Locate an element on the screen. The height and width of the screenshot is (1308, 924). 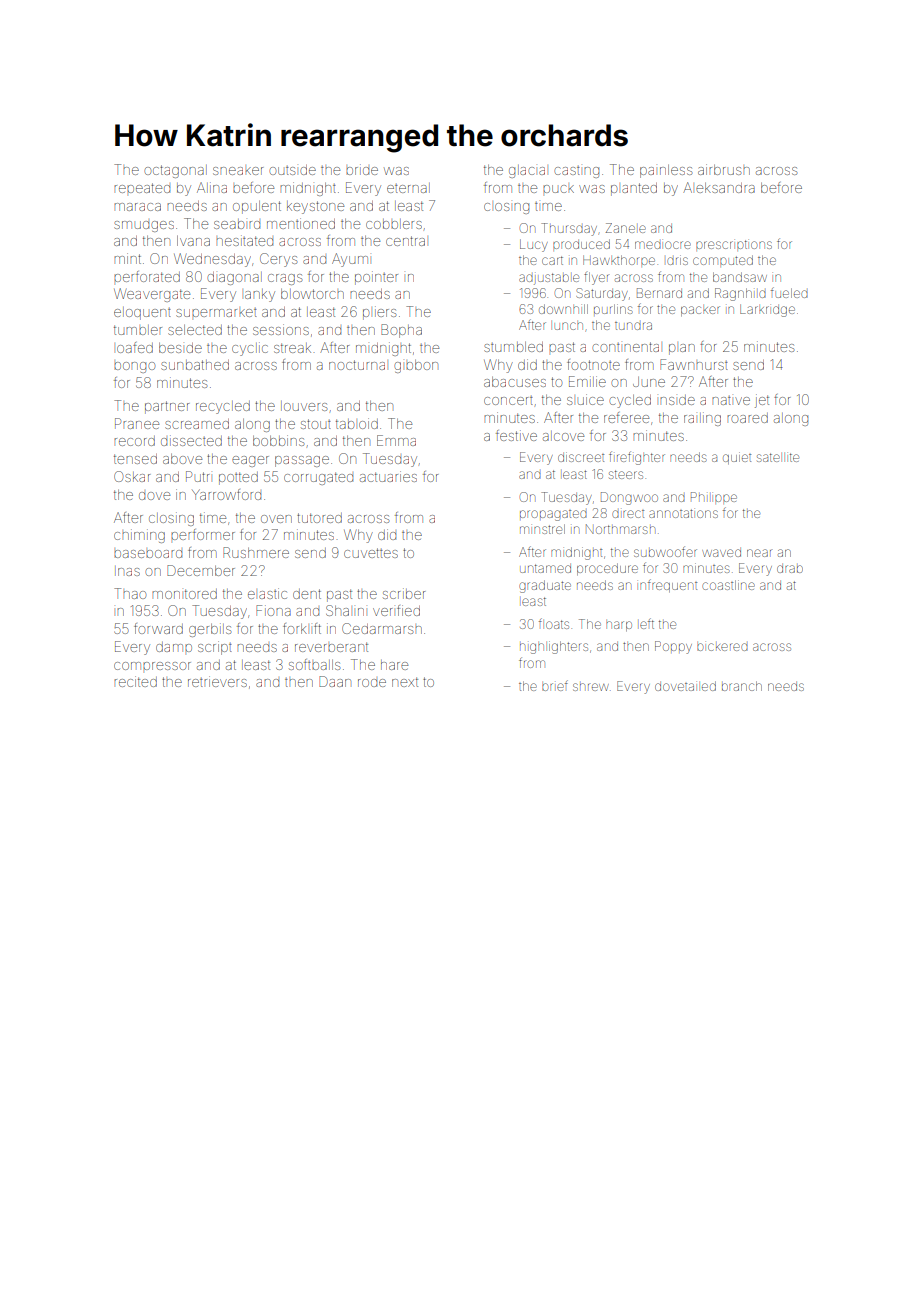
untamed is located at coordinates (545, 568).
